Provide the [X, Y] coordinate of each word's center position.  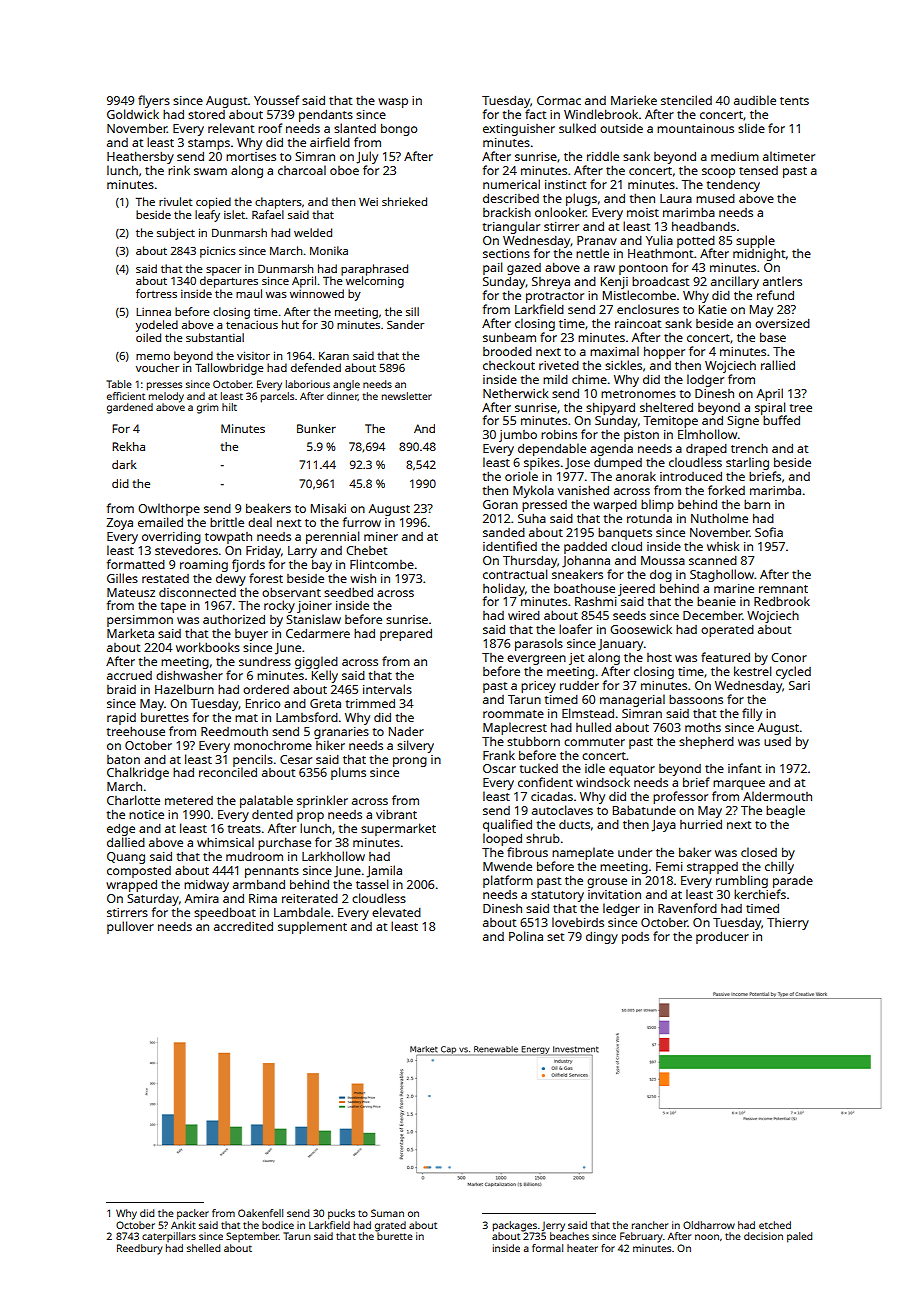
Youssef [276, 100]
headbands [704, 226]
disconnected [197, 592]
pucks [341, 1214]
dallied [126, 842]
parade [793, 882]
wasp [393, 103]
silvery [415, 746]
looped [502, 839]
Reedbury [140, 1249]
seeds [629, 615]
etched [775, 1225]
